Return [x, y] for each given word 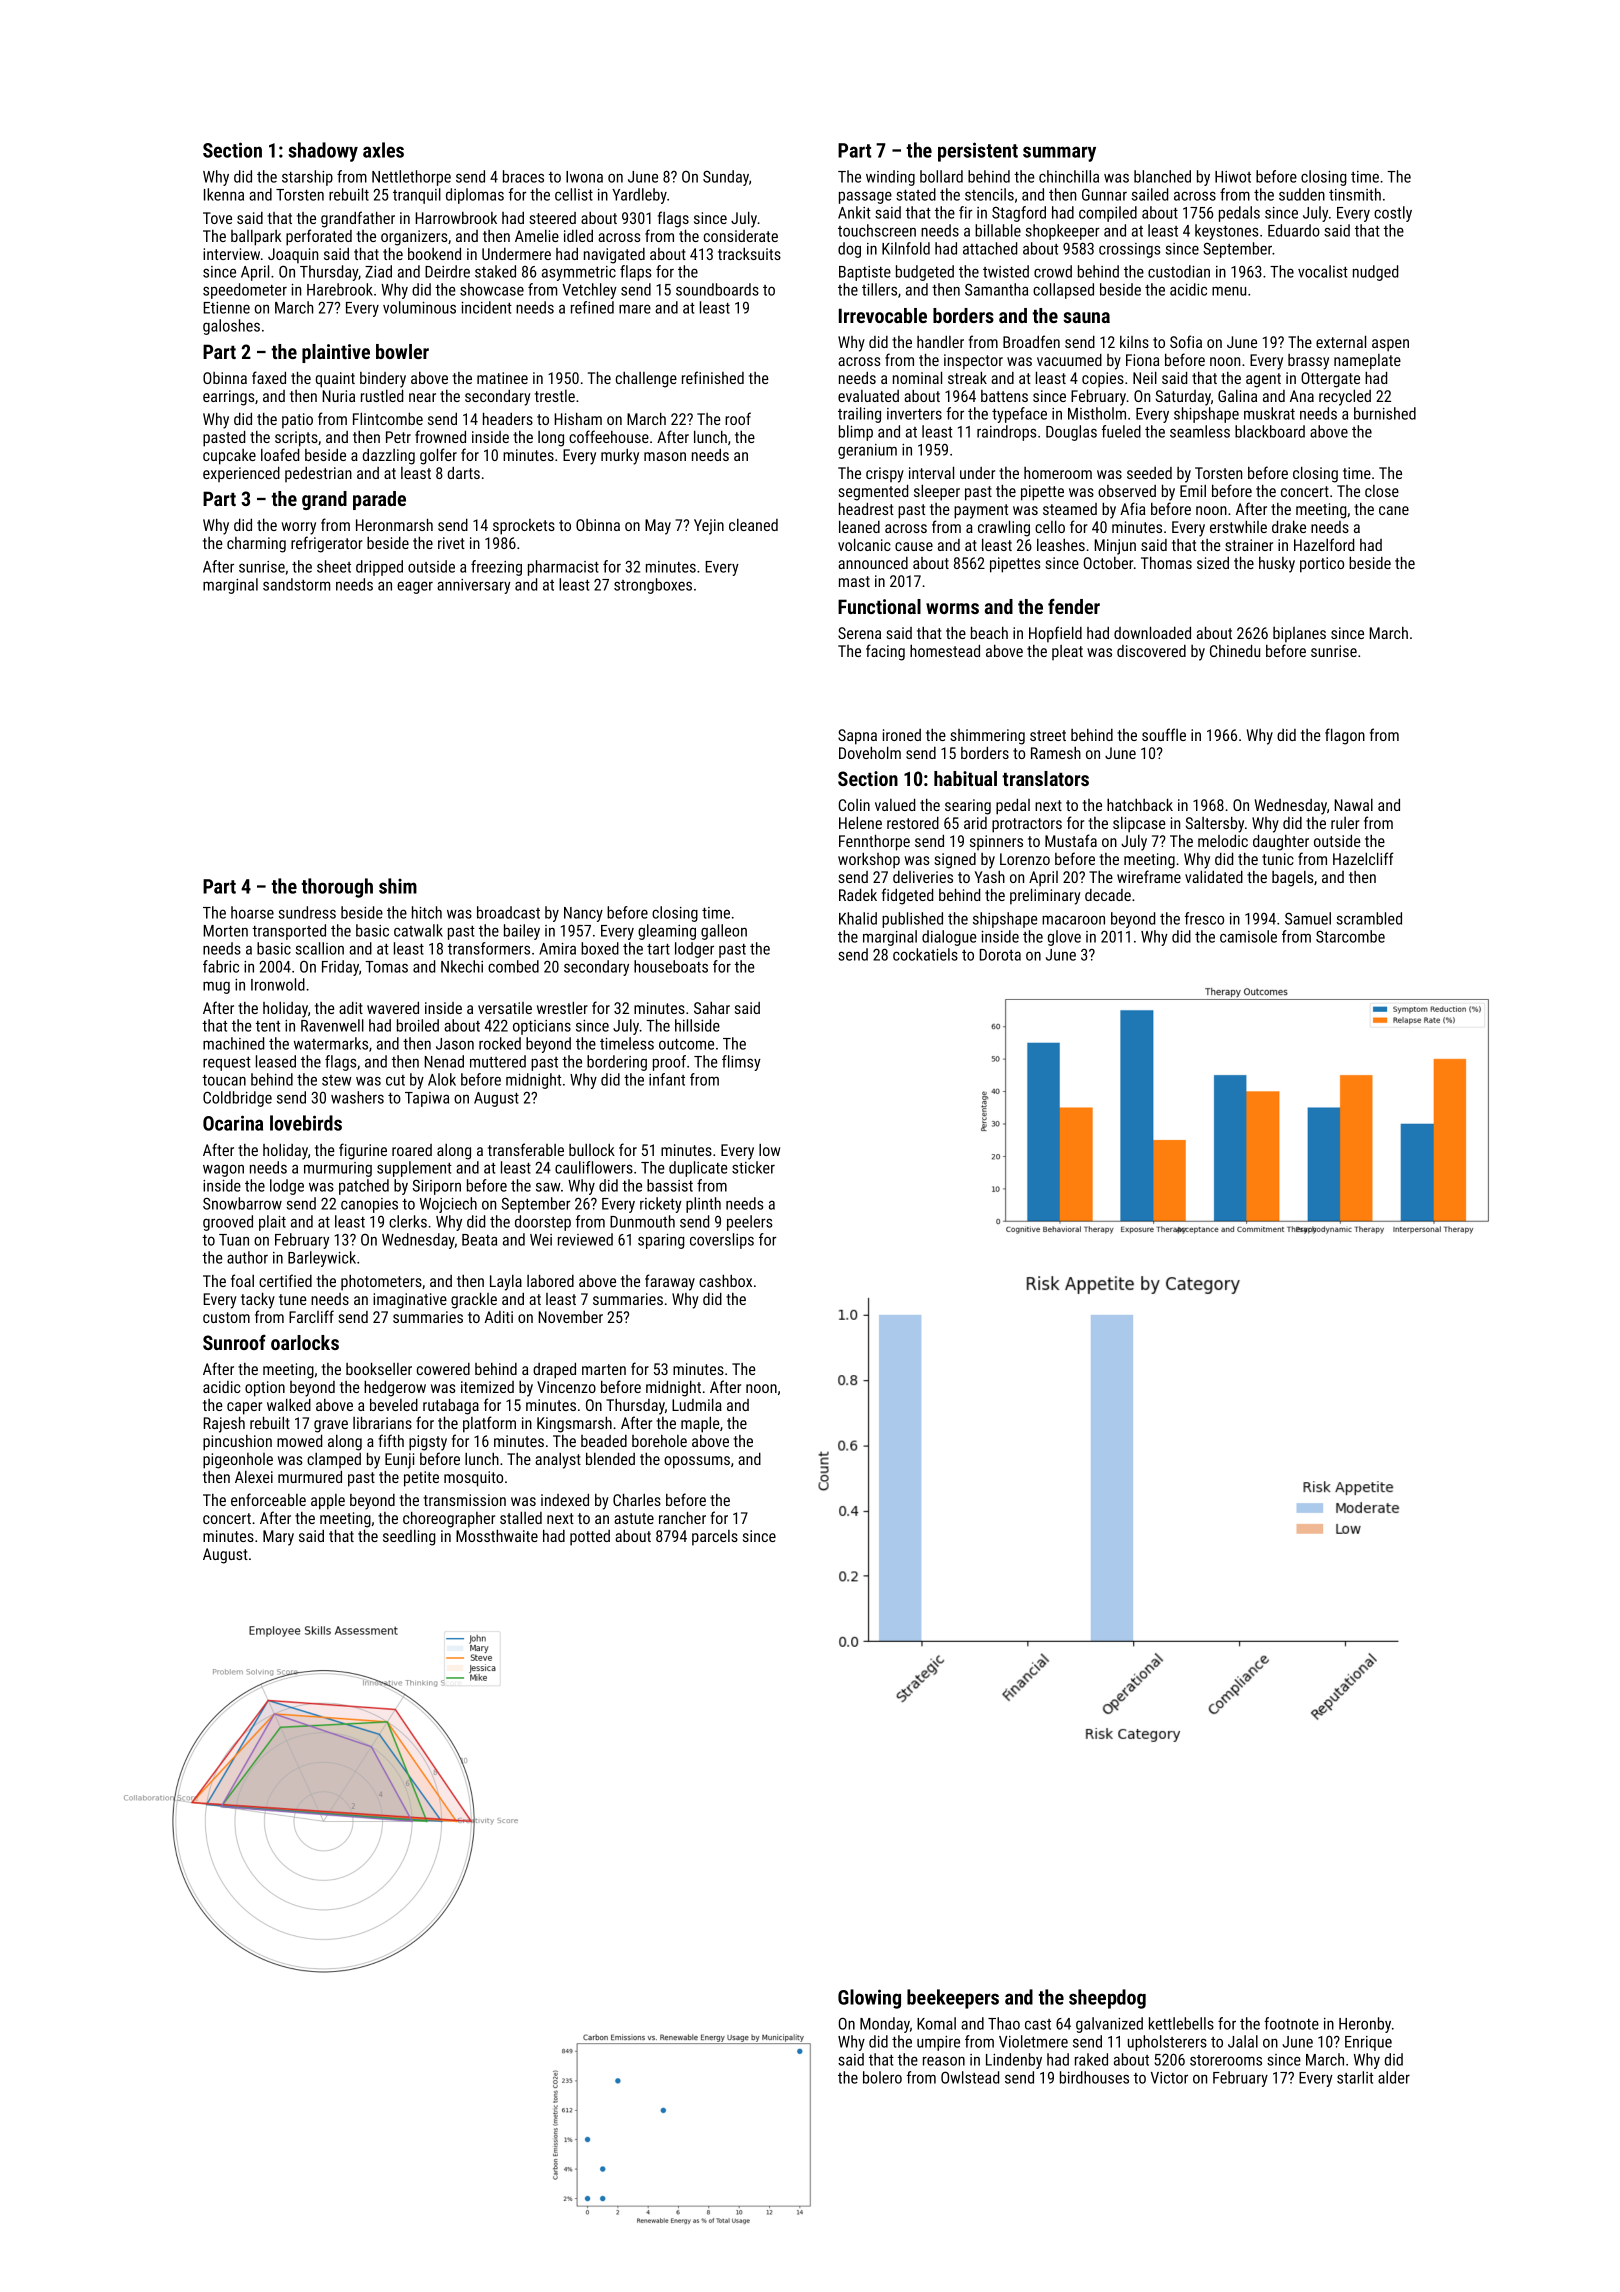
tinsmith [1355, 194]
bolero [882, 2077]
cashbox [725, 1280]
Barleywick [322, 1259]
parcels [715, 1538]
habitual [965, 778]
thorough [337, 888]
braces [523, 176]
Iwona [584, 177]
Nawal [1353, 805]
